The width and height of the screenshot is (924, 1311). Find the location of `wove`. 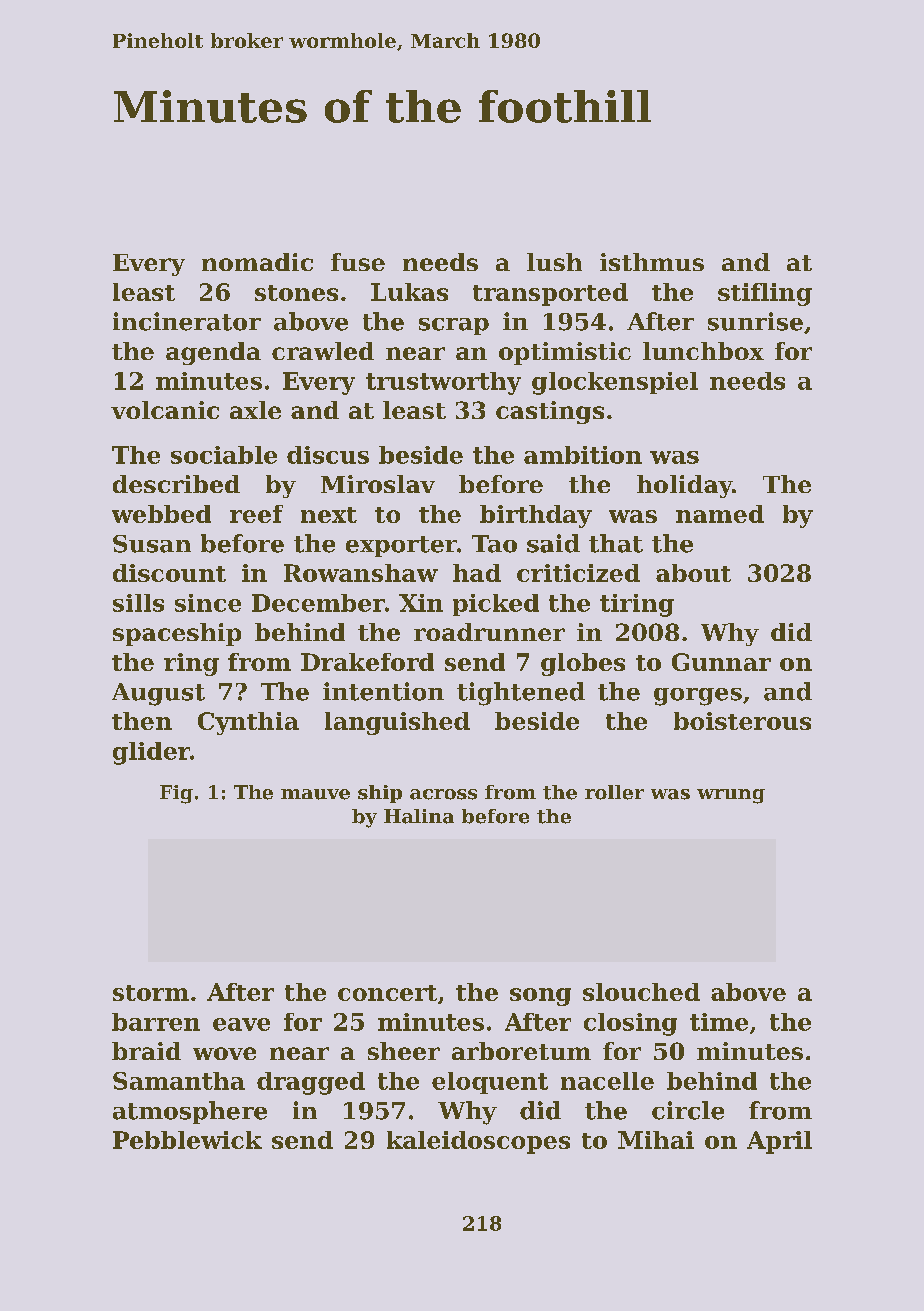

wove is located at coordinates (224, 1053).
